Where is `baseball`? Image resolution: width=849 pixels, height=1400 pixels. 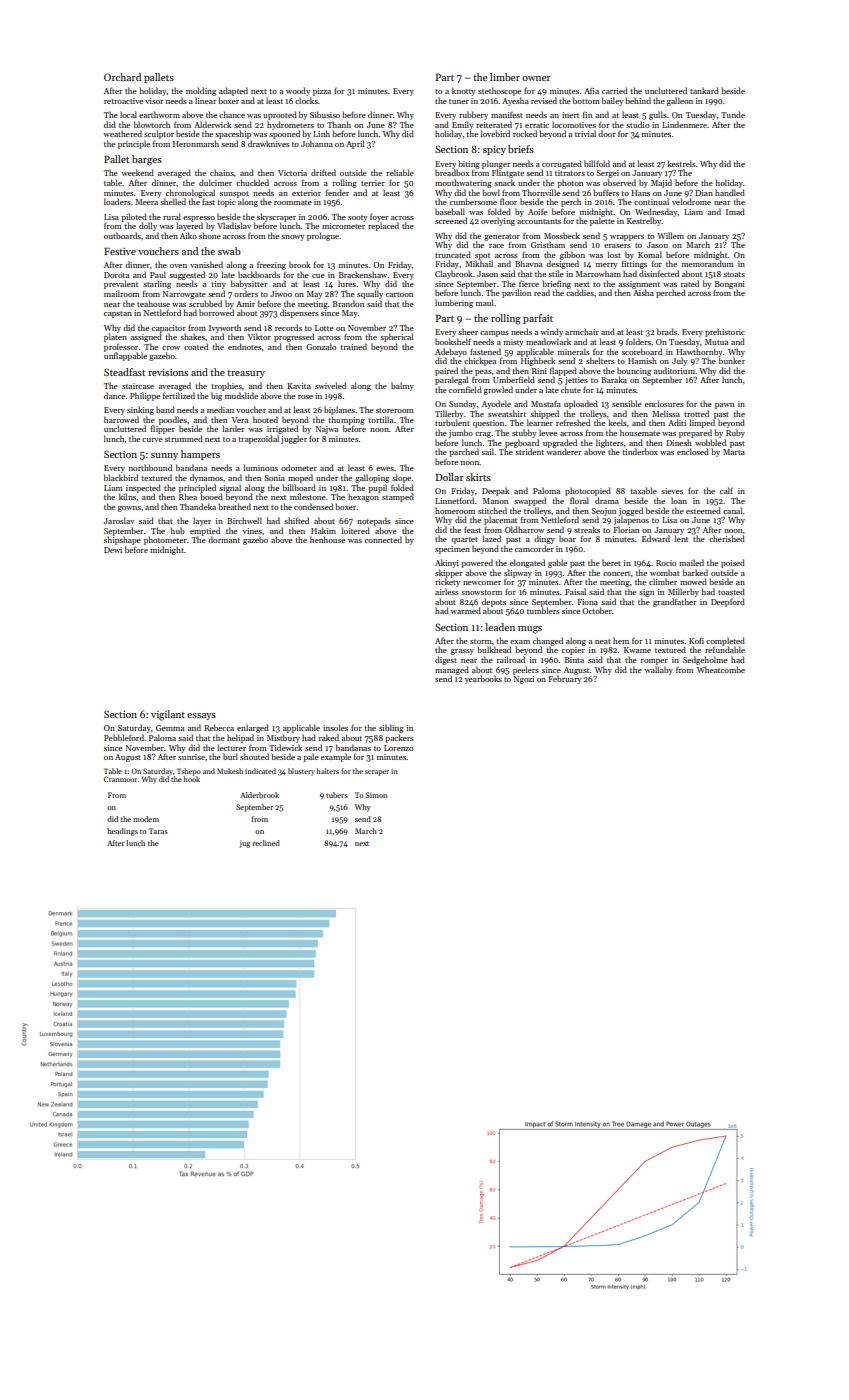 baseball is located at coordinates (450, 211).
